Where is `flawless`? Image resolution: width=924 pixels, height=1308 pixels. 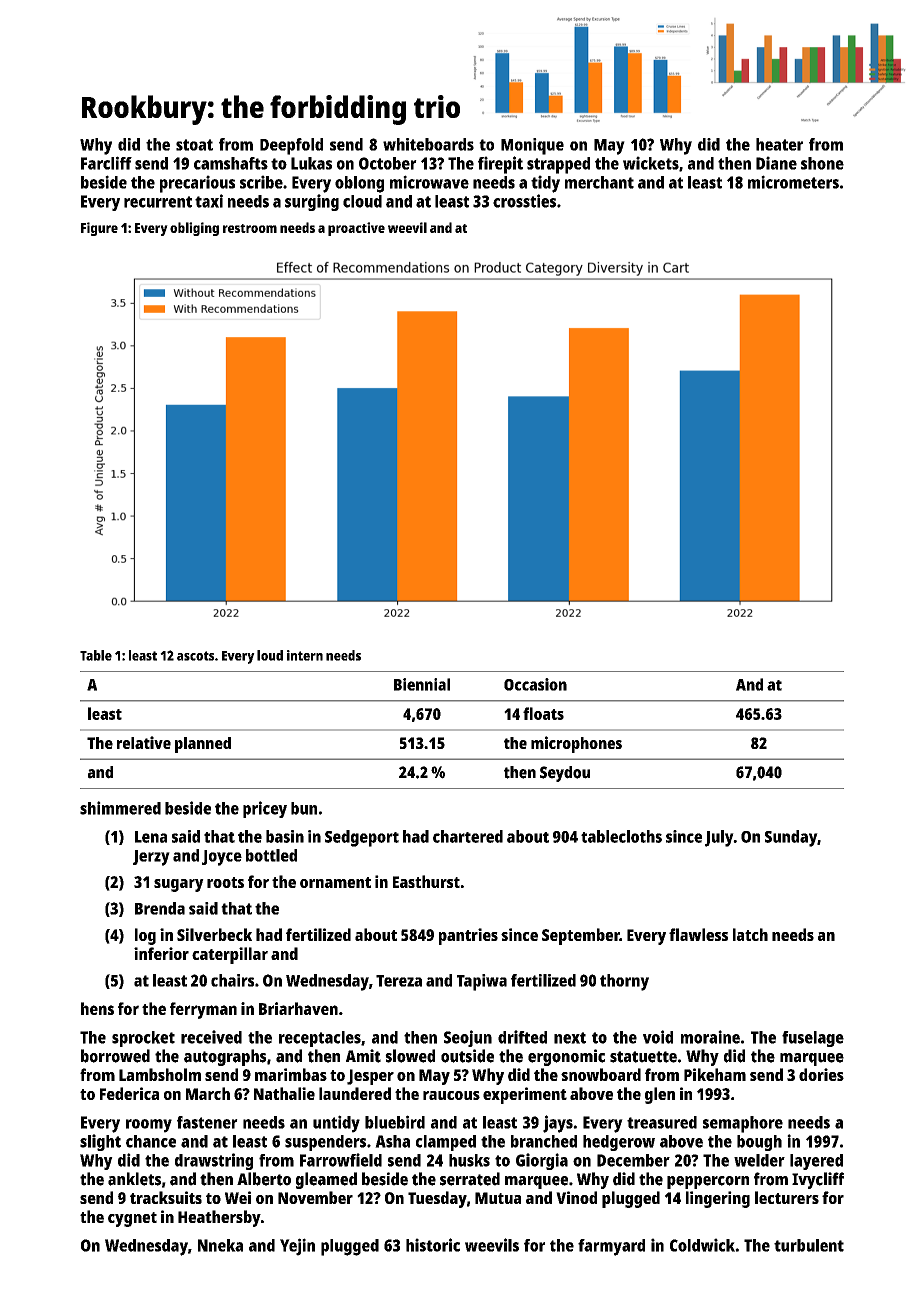 flawless is located at coordinates (698, 934).
